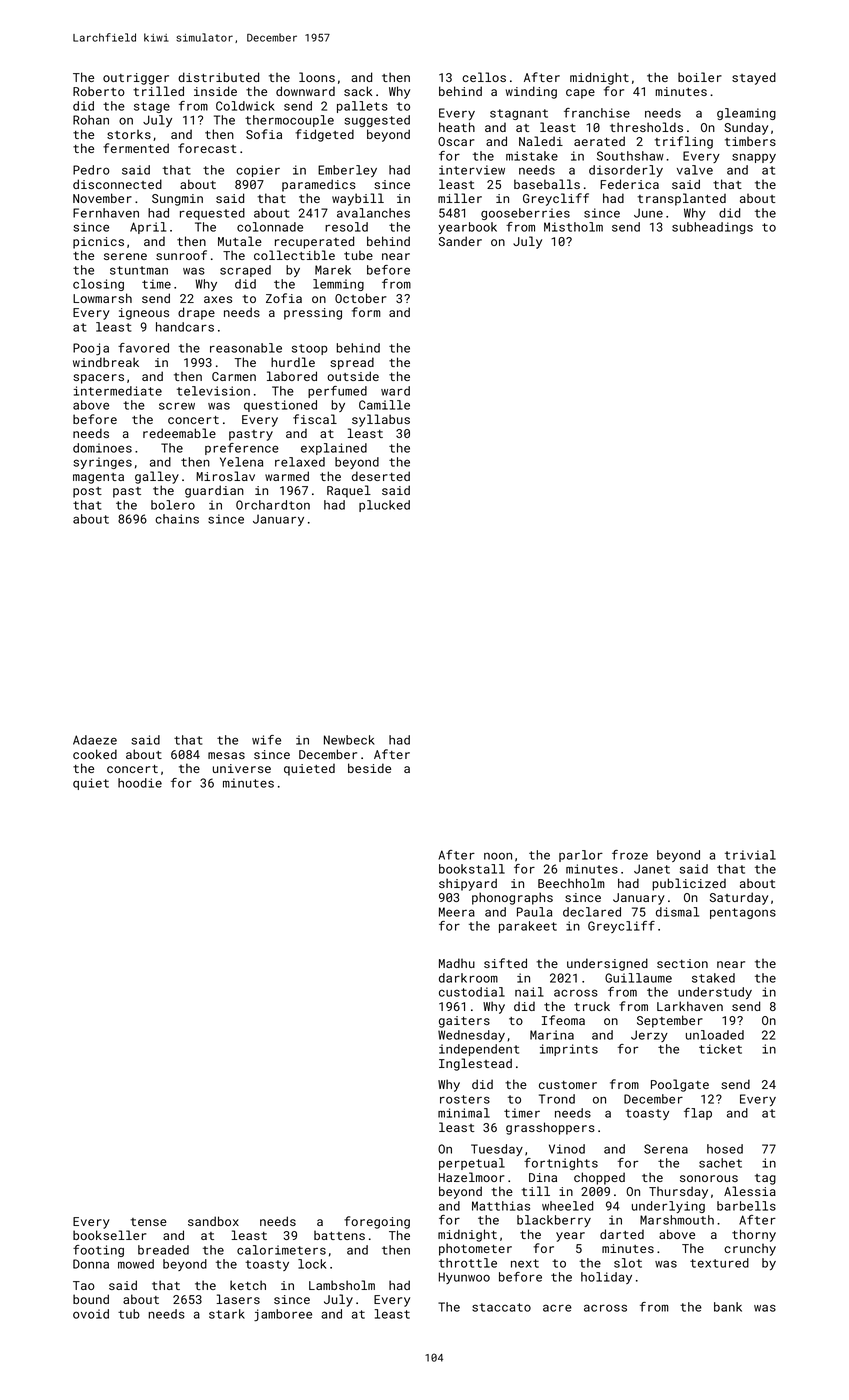 The height and width of the screenshot is (1400, 849). Describe the element at coordinates (149, 1222) in the screenshot. I see `tense` at that location.
